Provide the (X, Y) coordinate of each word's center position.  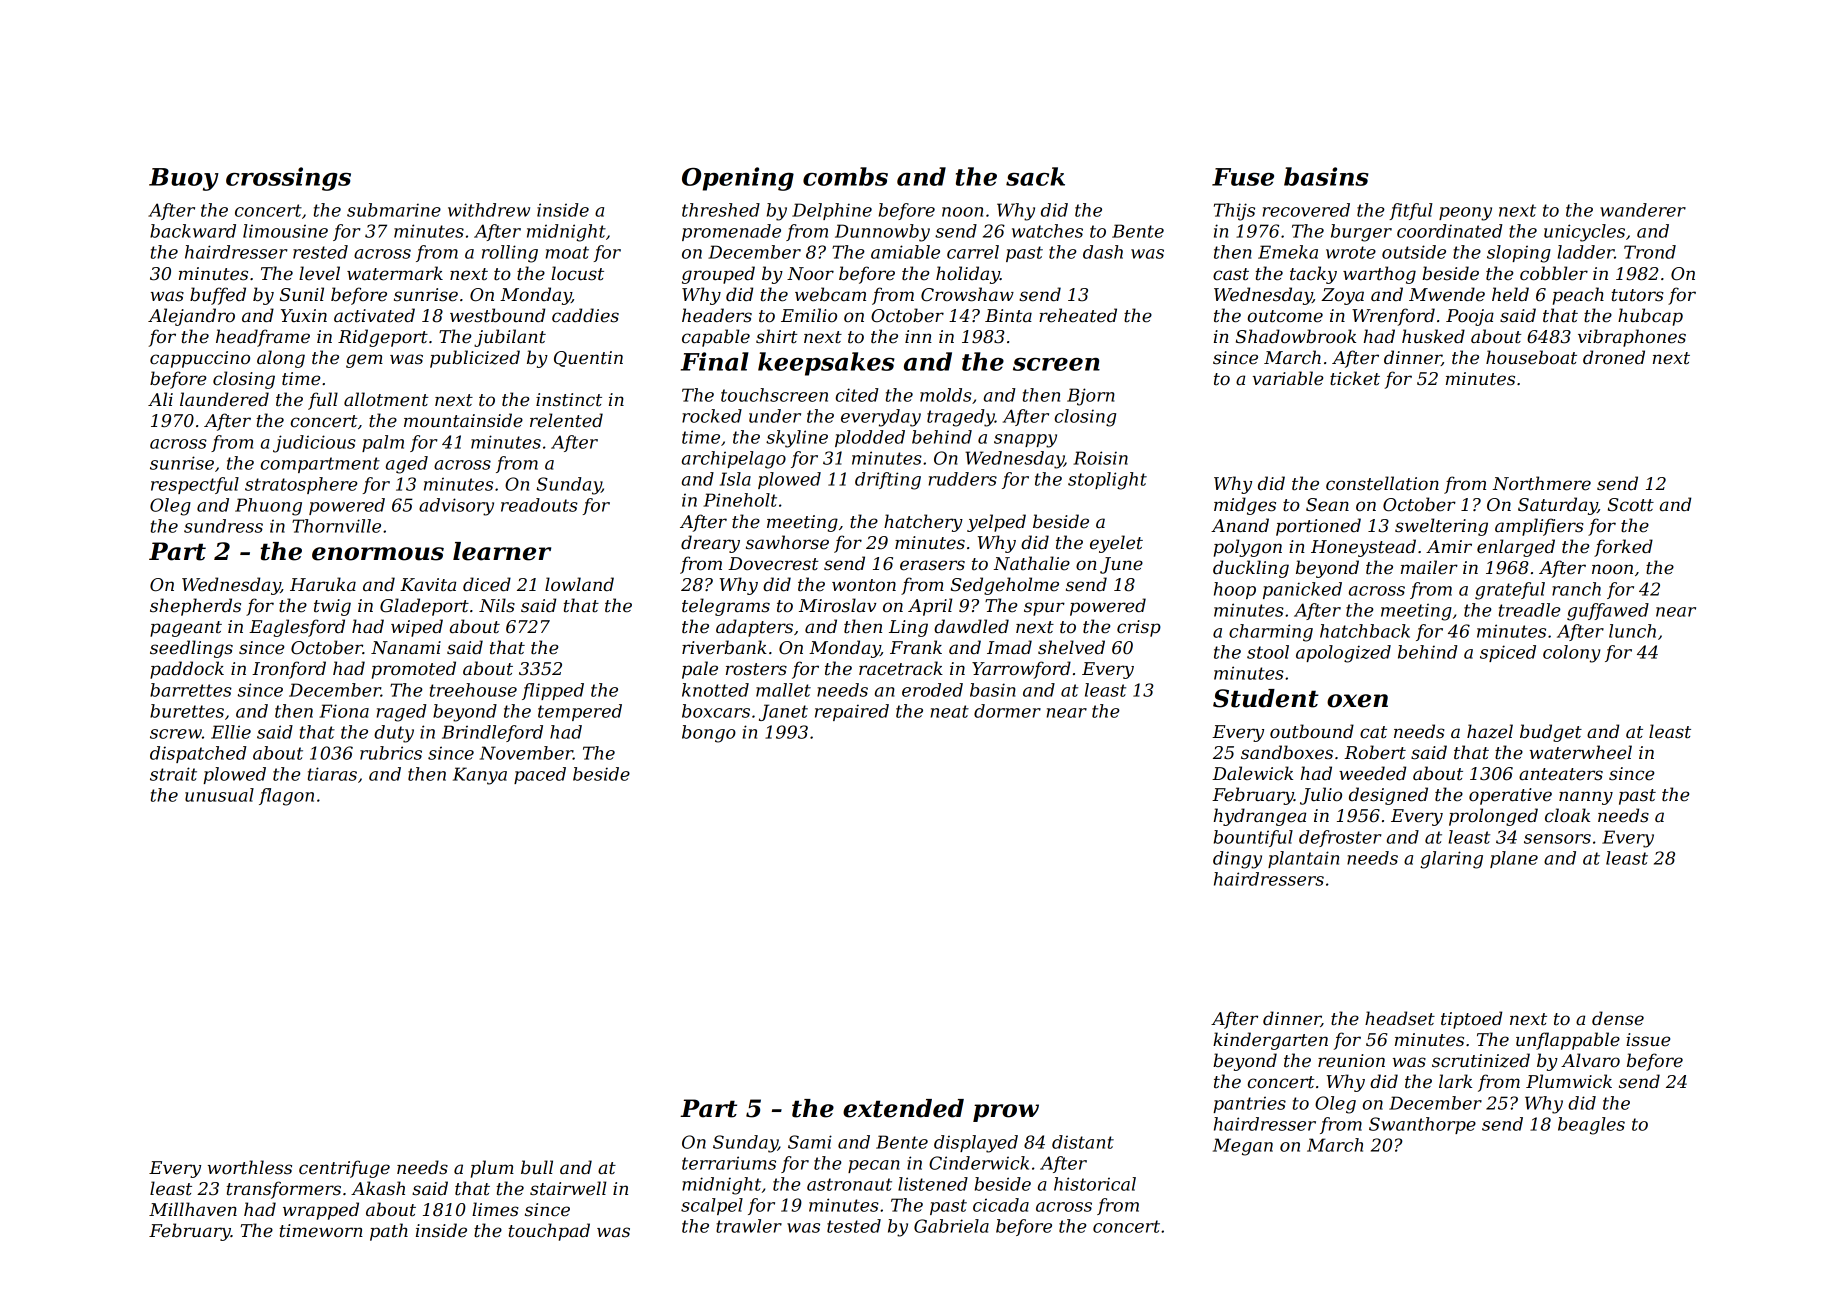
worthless (250, 1167)
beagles (1591, 1126)
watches (1047, 231)
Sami (810, 1142)
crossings (288, 179)
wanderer (1643, 210)
